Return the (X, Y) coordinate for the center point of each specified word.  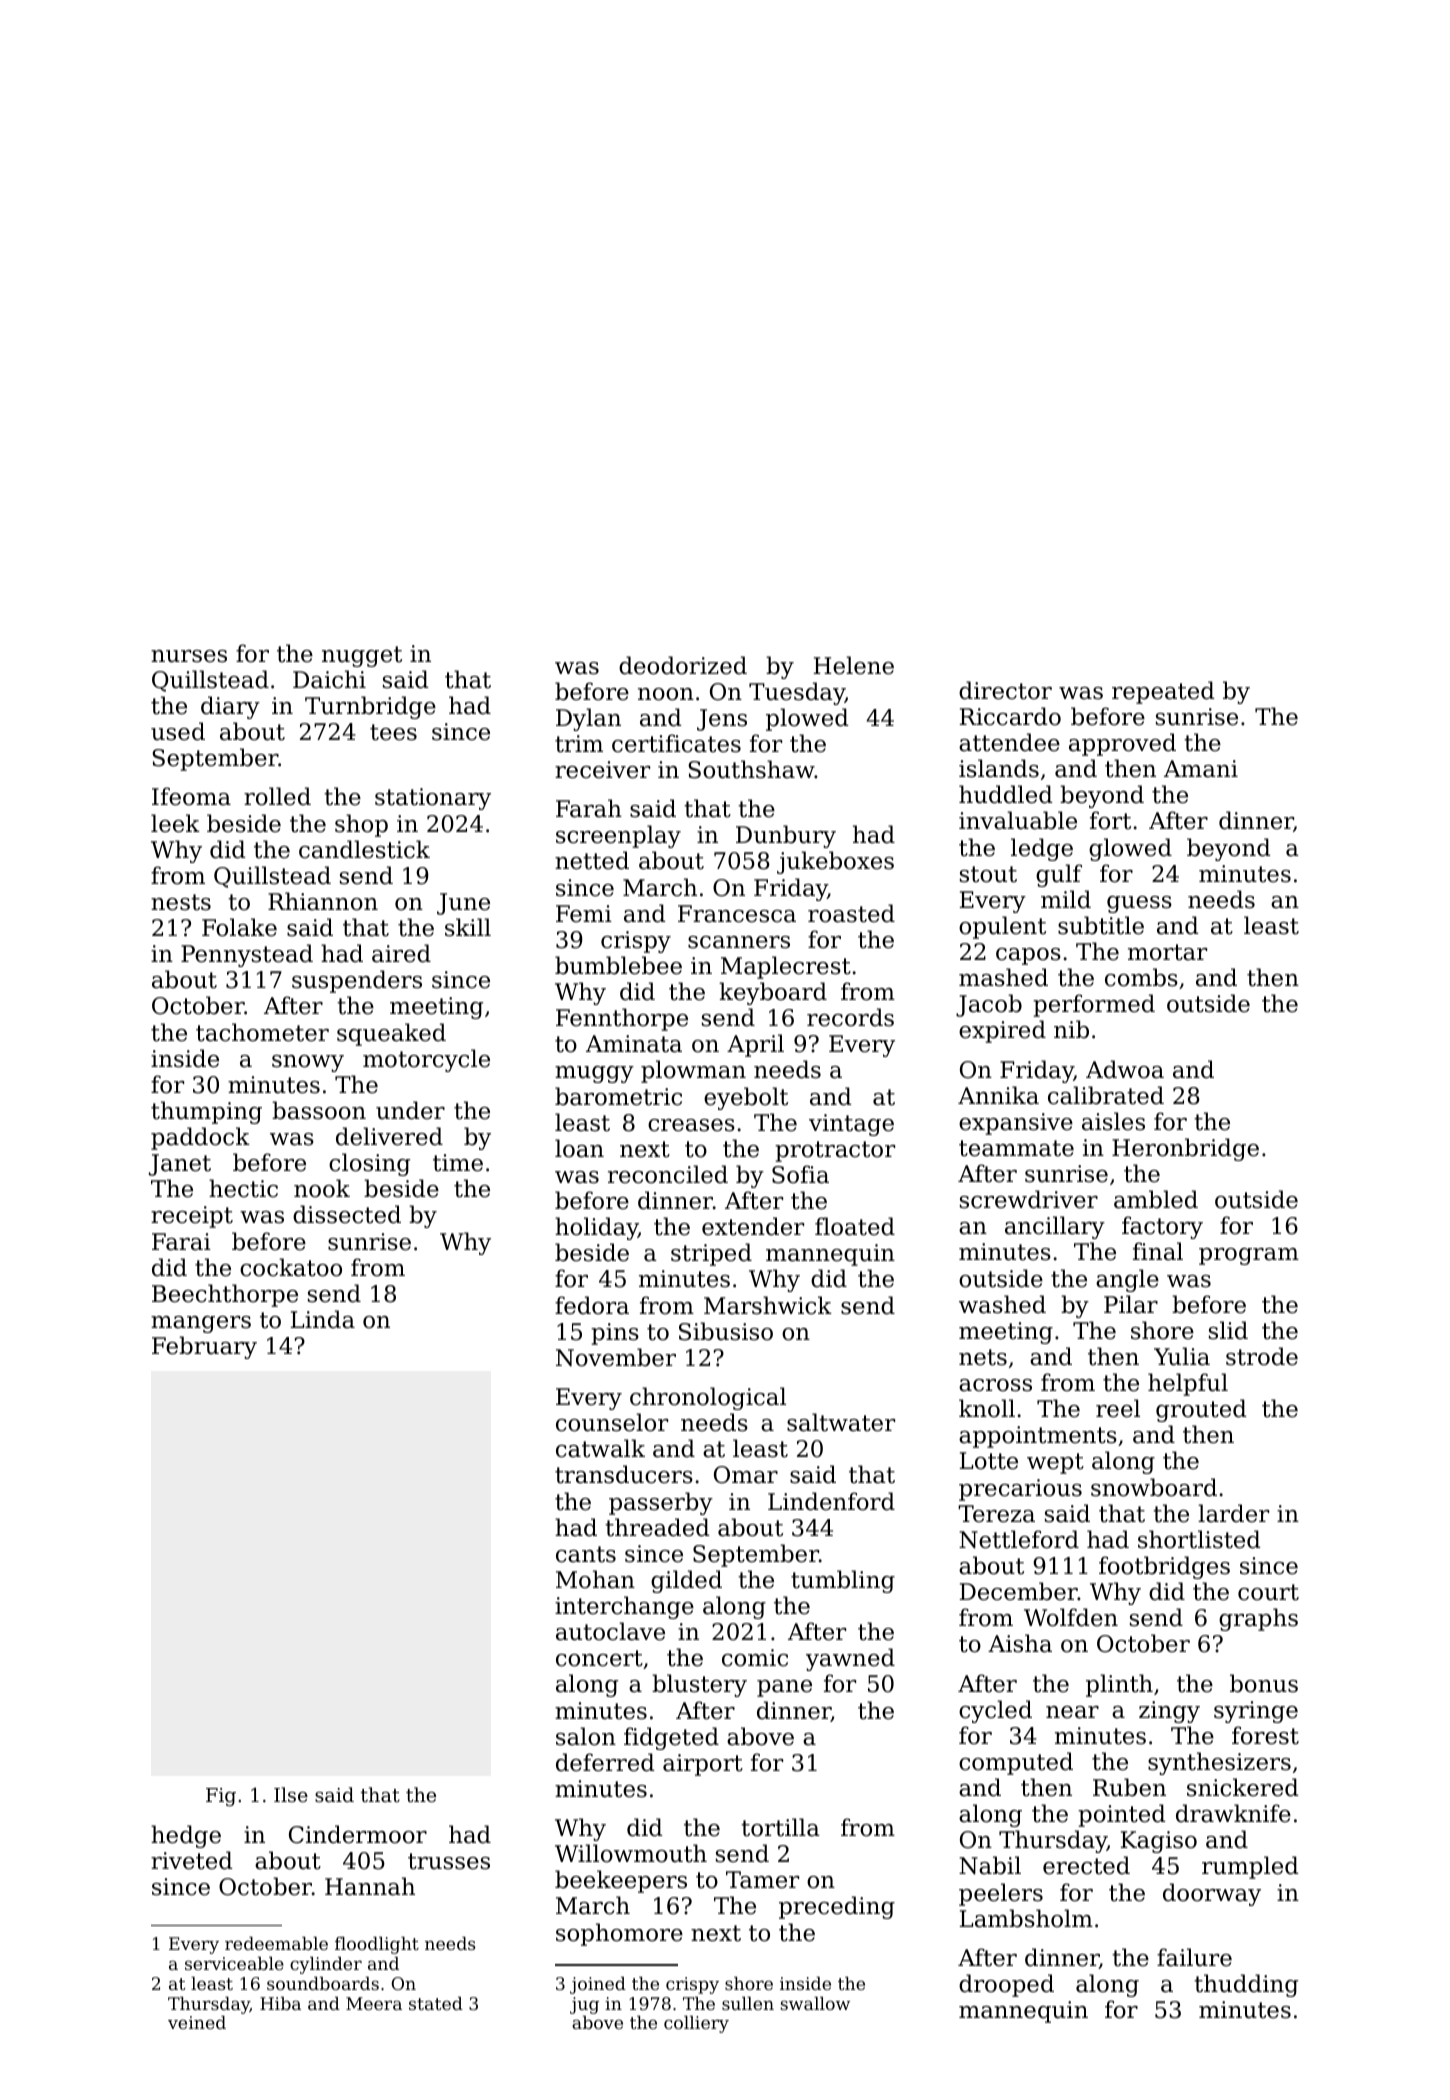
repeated (1163, 692)
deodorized (683, 665)
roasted (851, 913)
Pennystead (247, 955)
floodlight (377, 1945)
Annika (998, 1095)
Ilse (291, 1794)
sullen (748, 2003)
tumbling (843, 1581)
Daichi (329, 679)
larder (1233, 1513)
